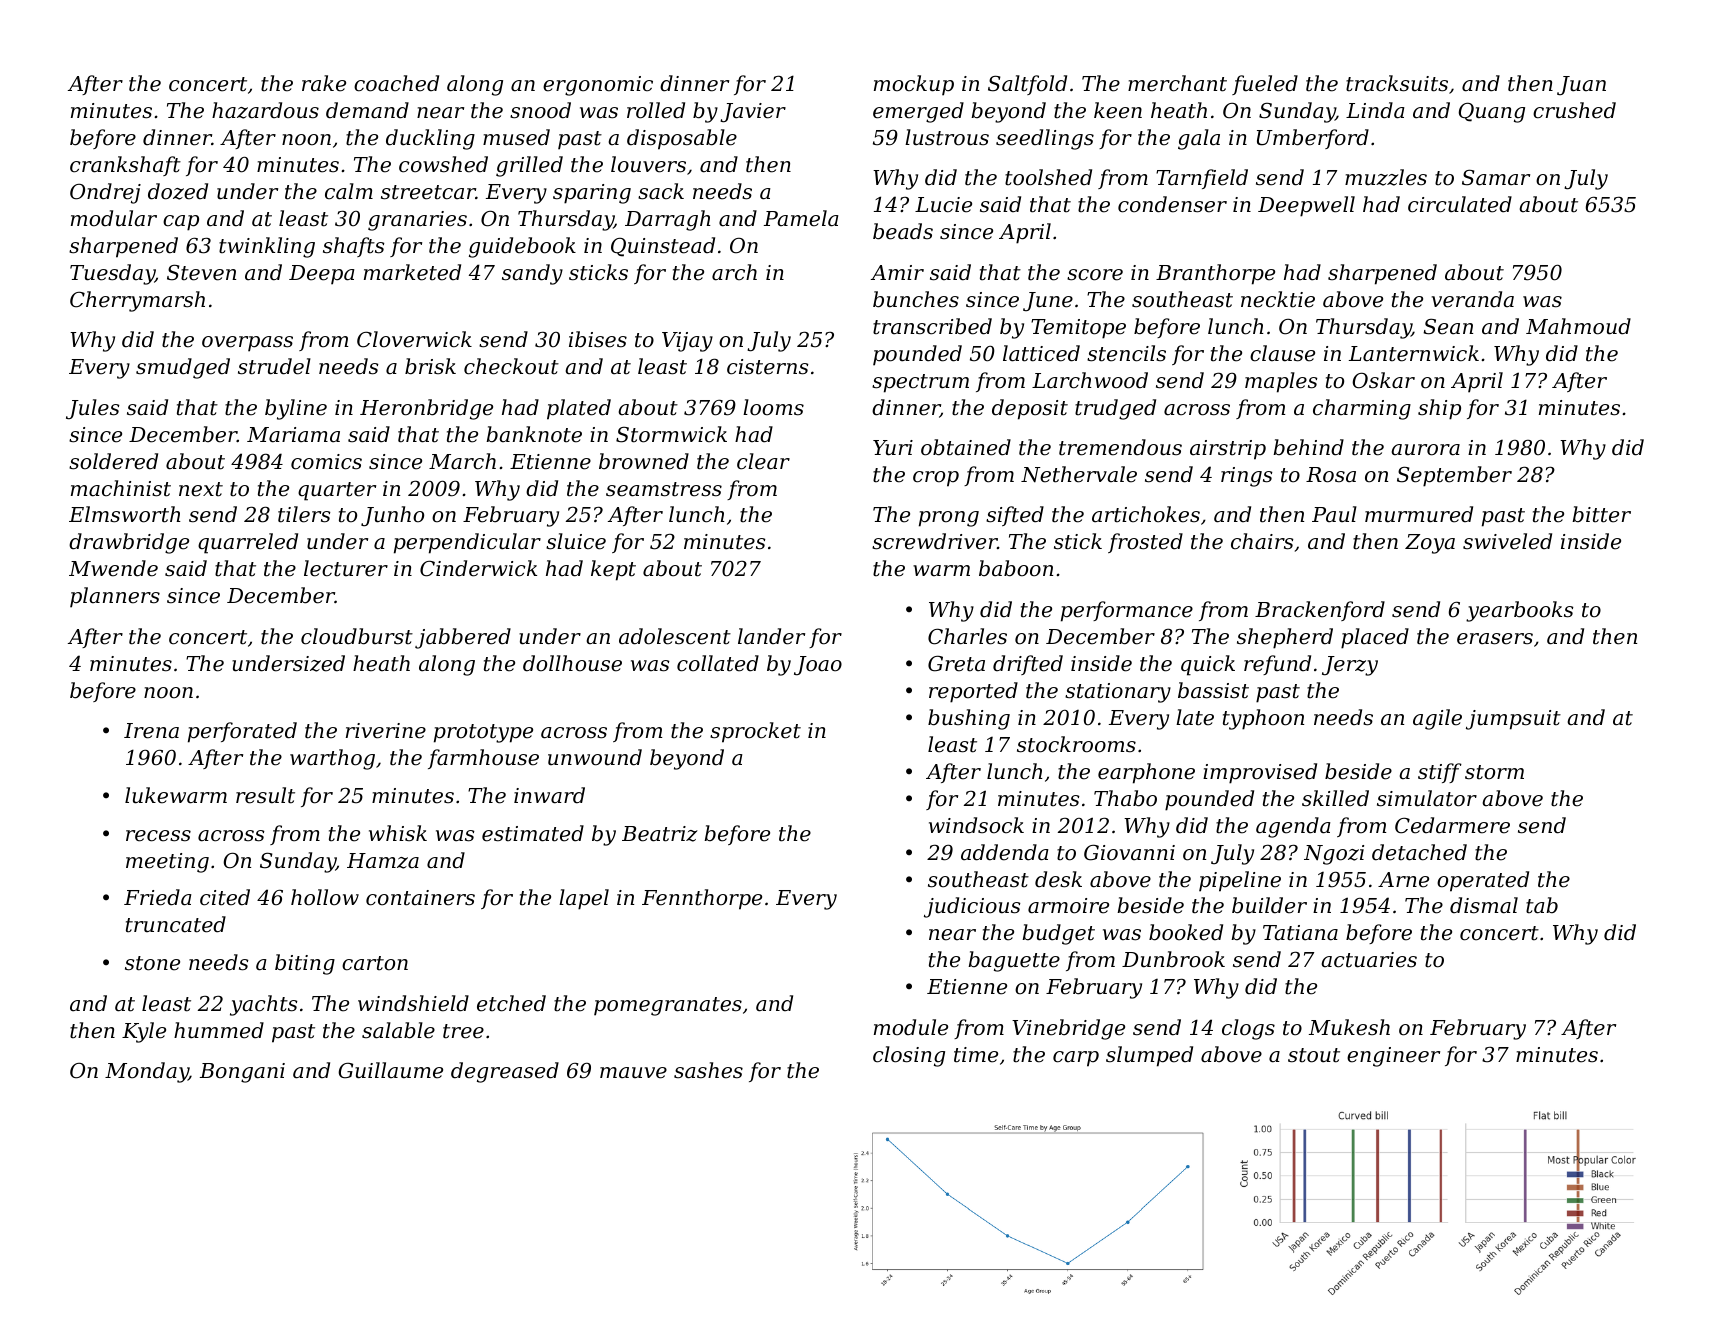 This screenshot has height=1326, width=1716. What do you see at coordinates (1492, 112) in the screenshot?
I see `Quang` at bounding box center [1492, 112].
